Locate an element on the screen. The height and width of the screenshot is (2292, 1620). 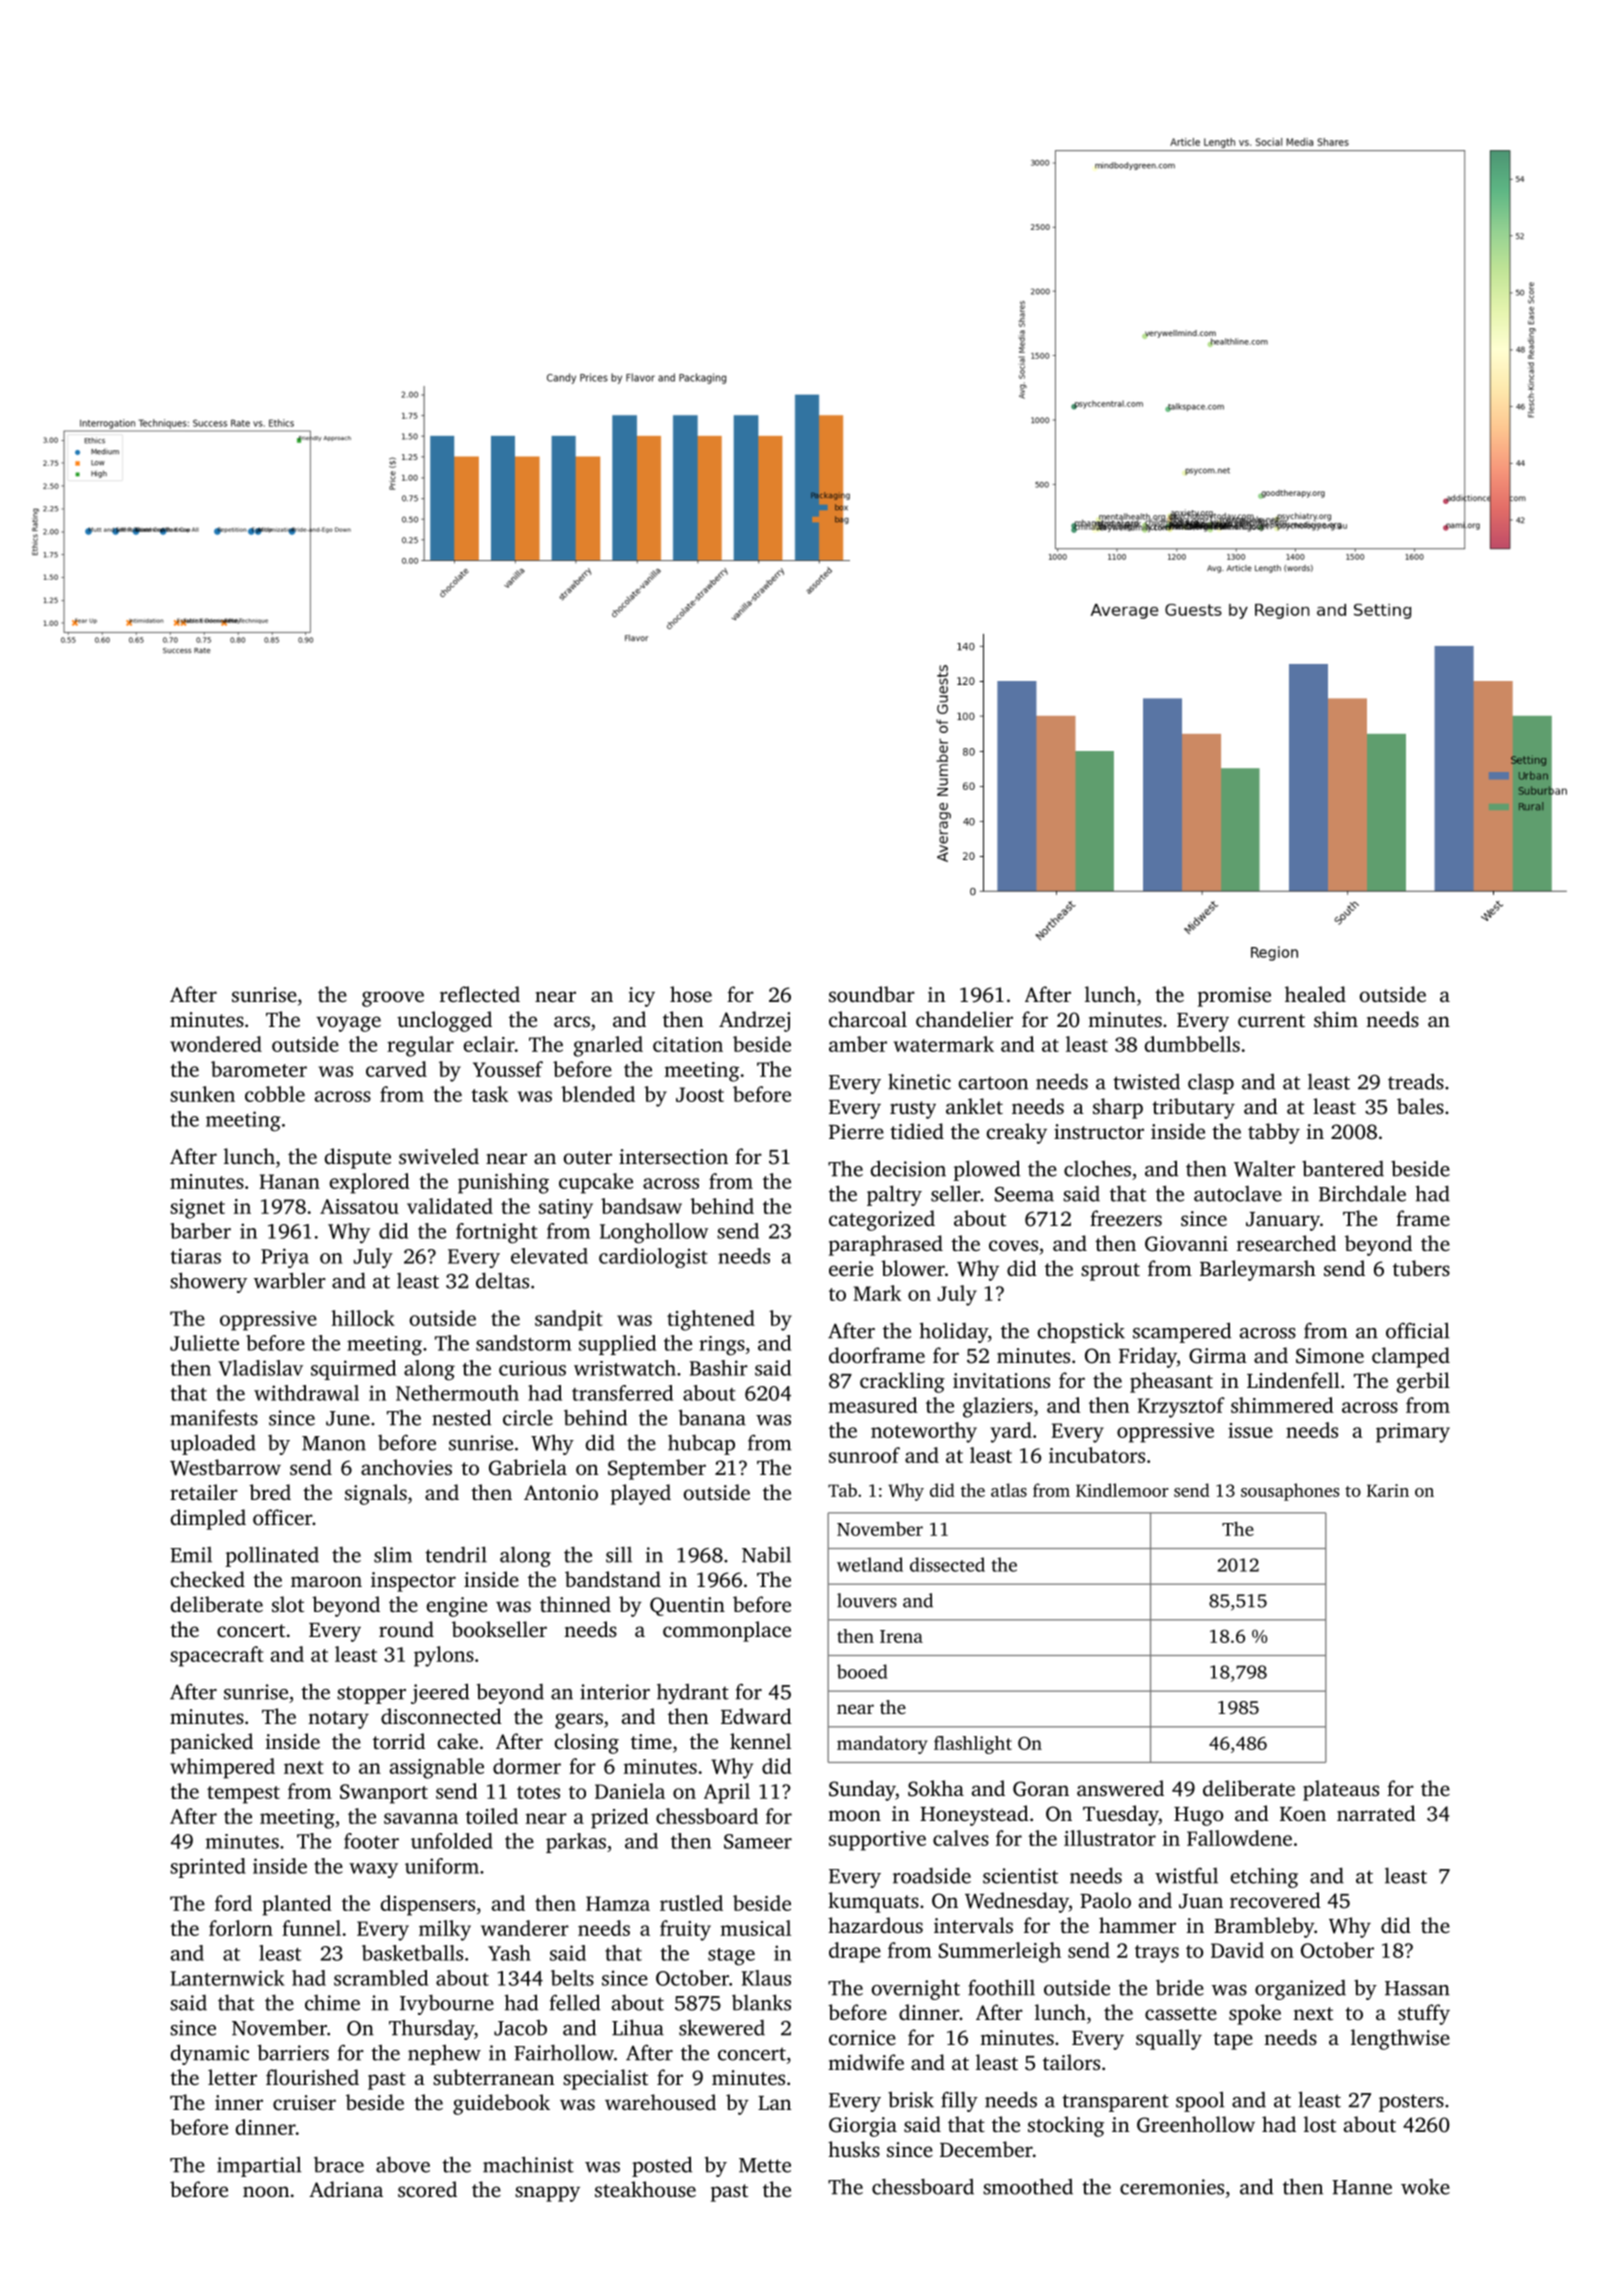
Antonio is located at coordinates (561, 1492).
